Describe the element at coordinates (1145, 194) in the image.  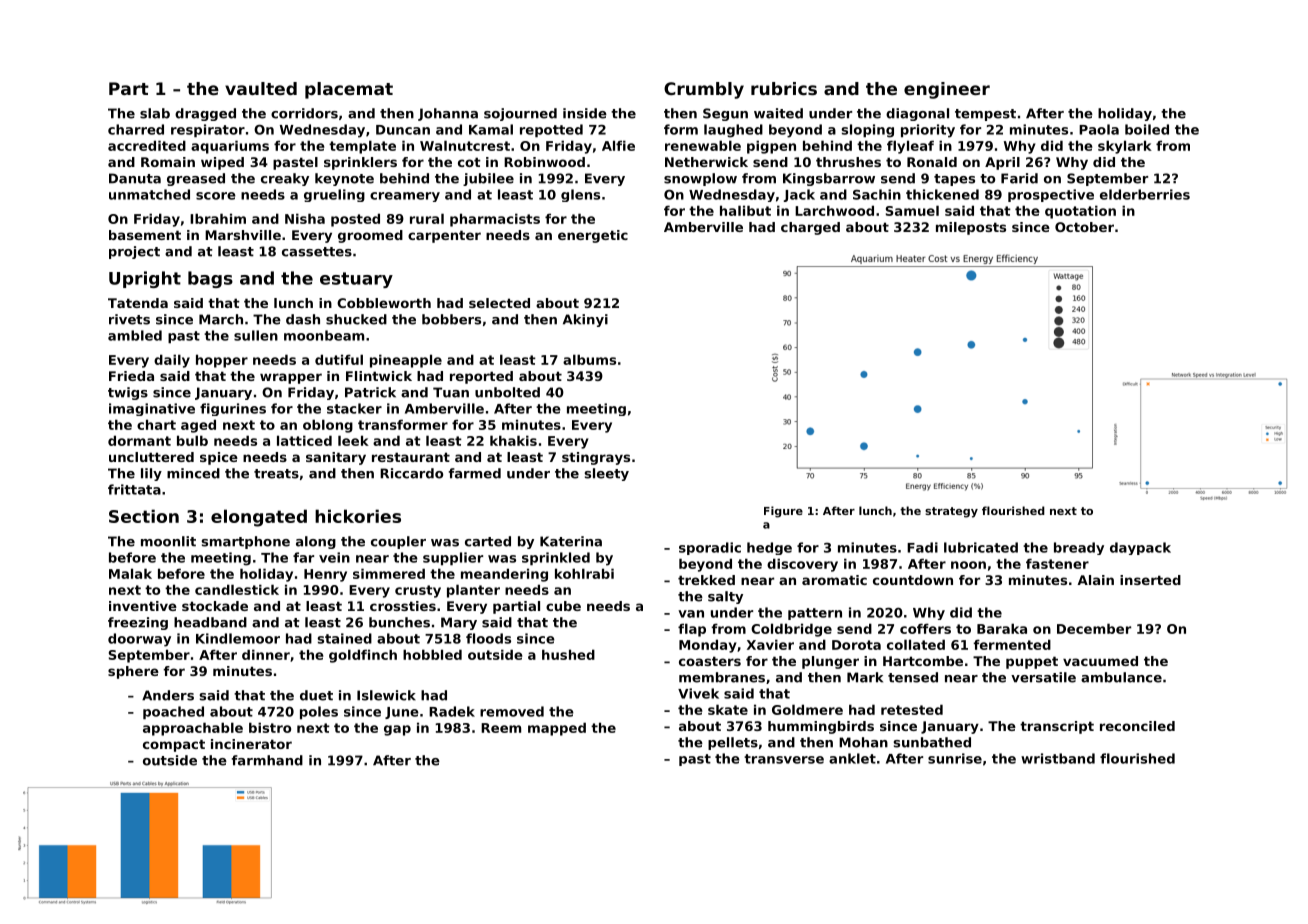
I see `elderberries` at that location.
